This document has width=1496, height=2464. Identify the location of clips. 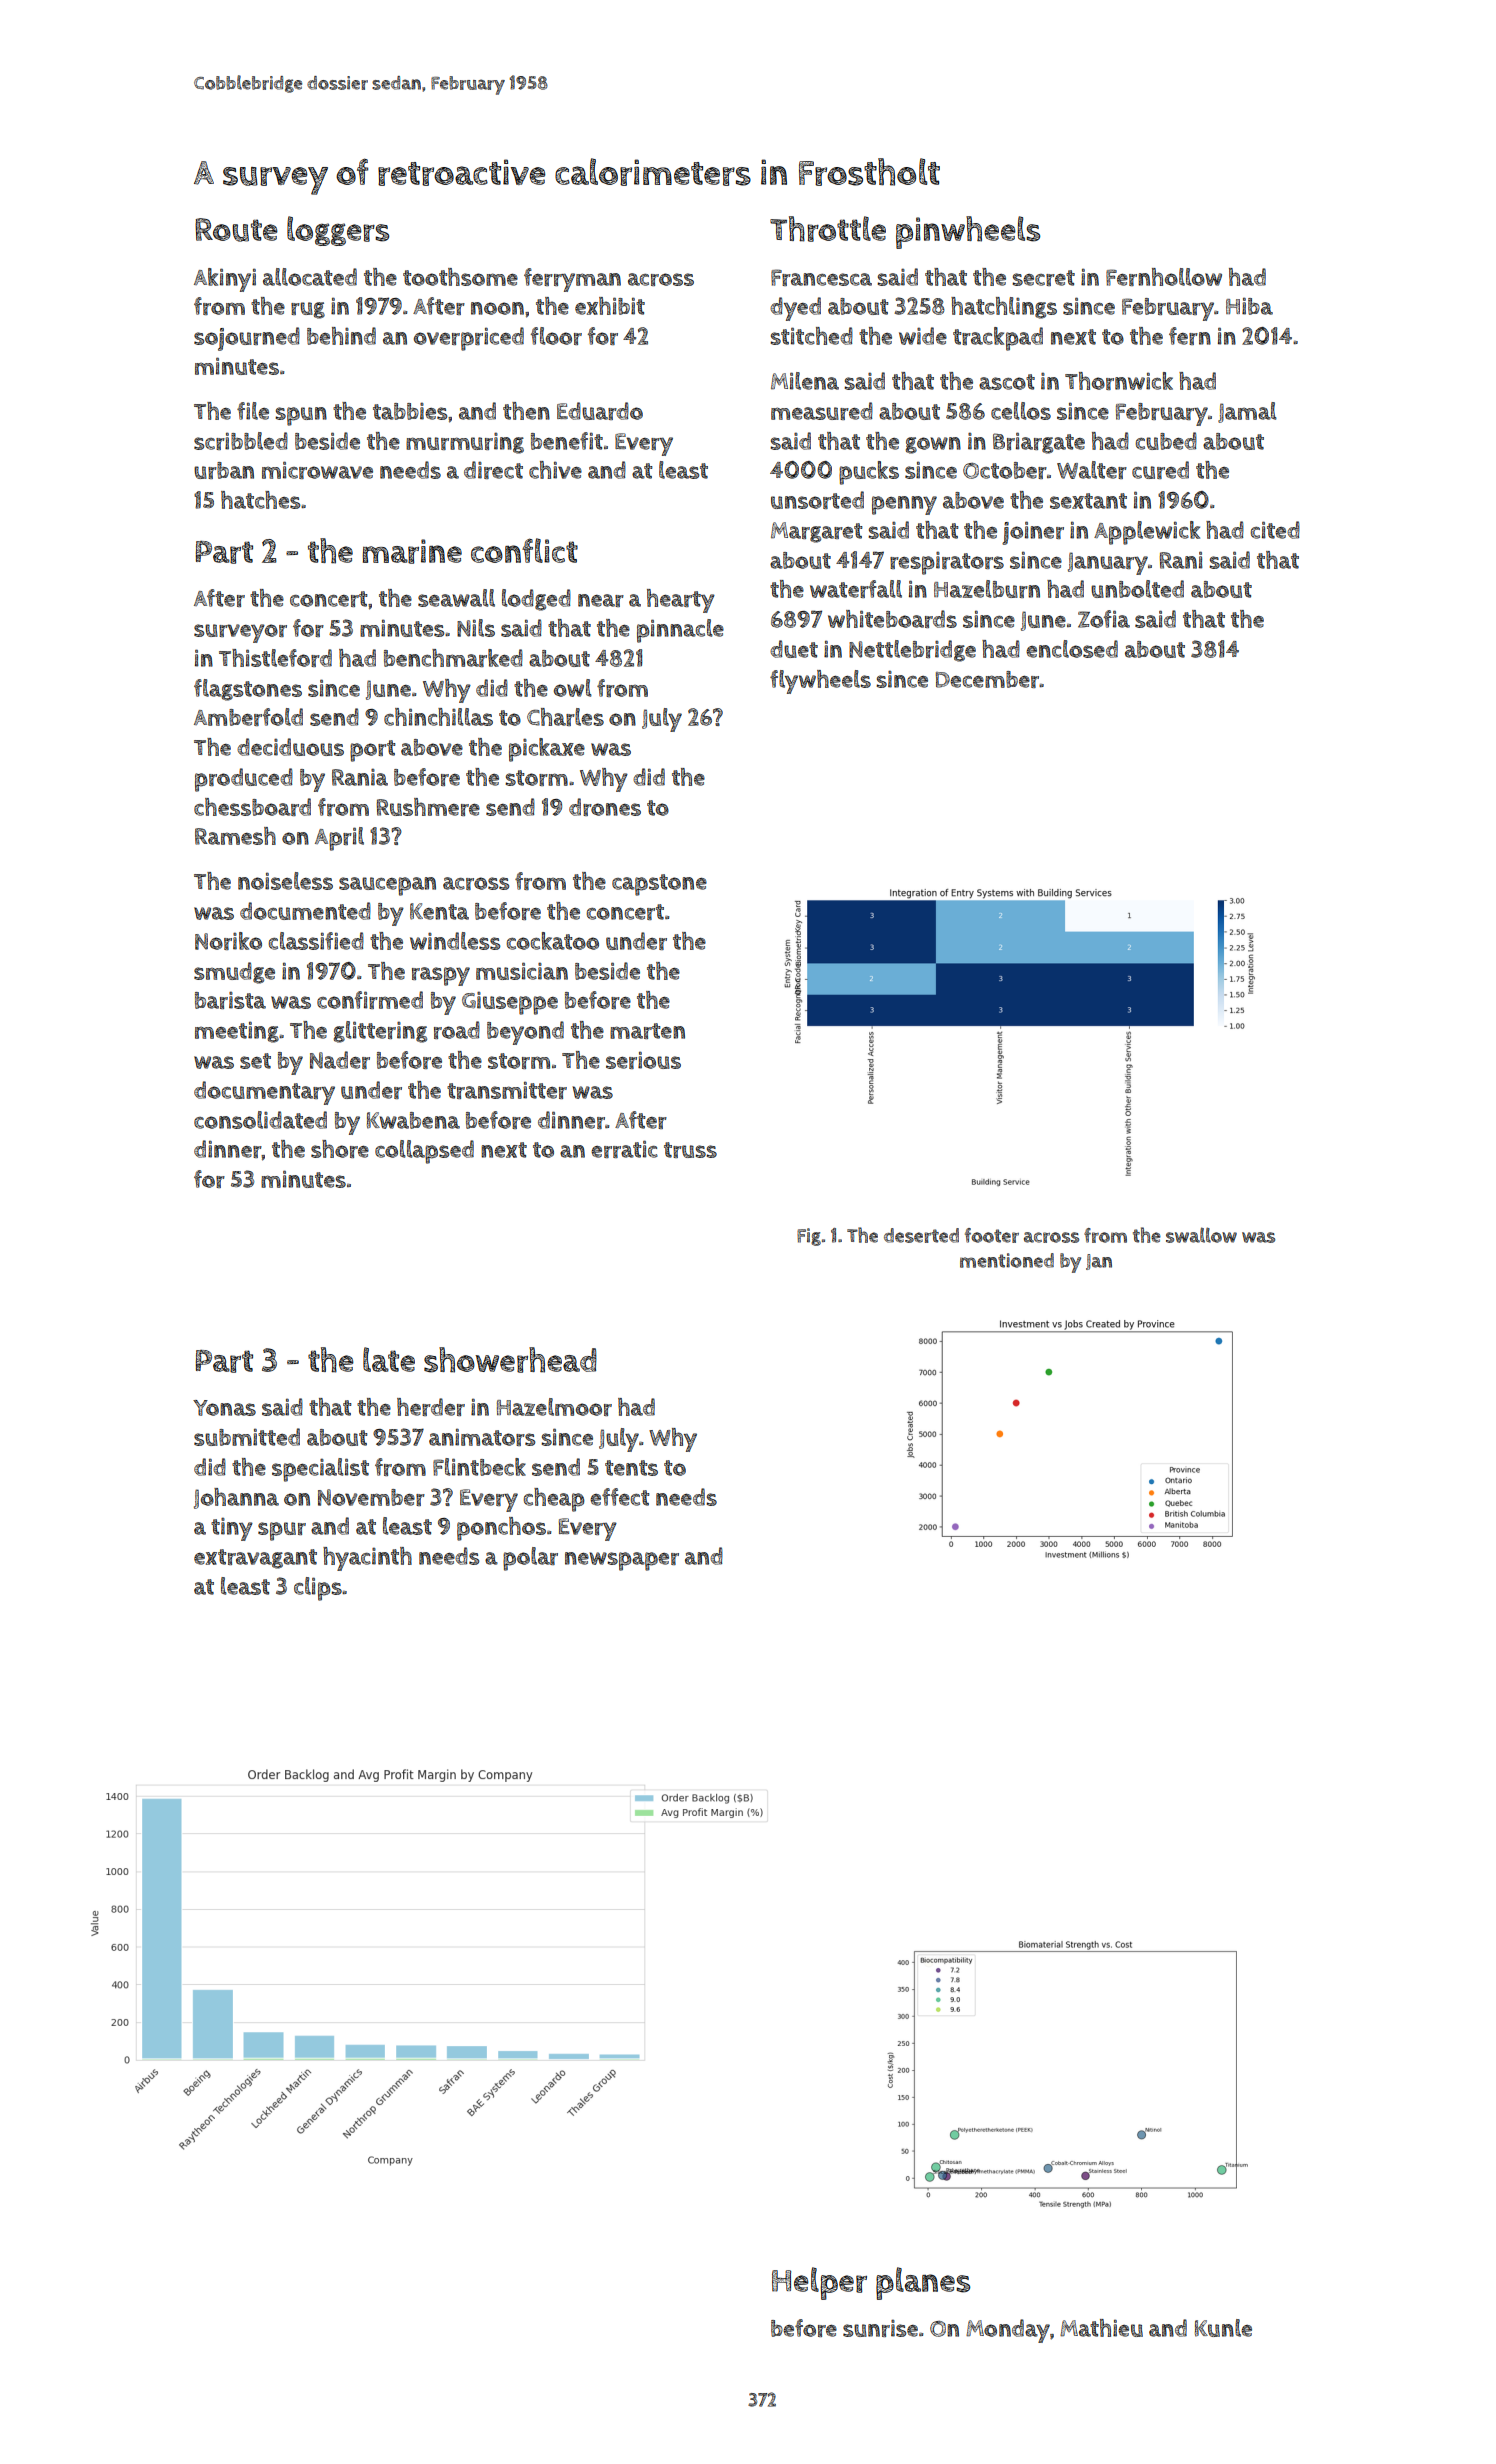
(318, 1589).
